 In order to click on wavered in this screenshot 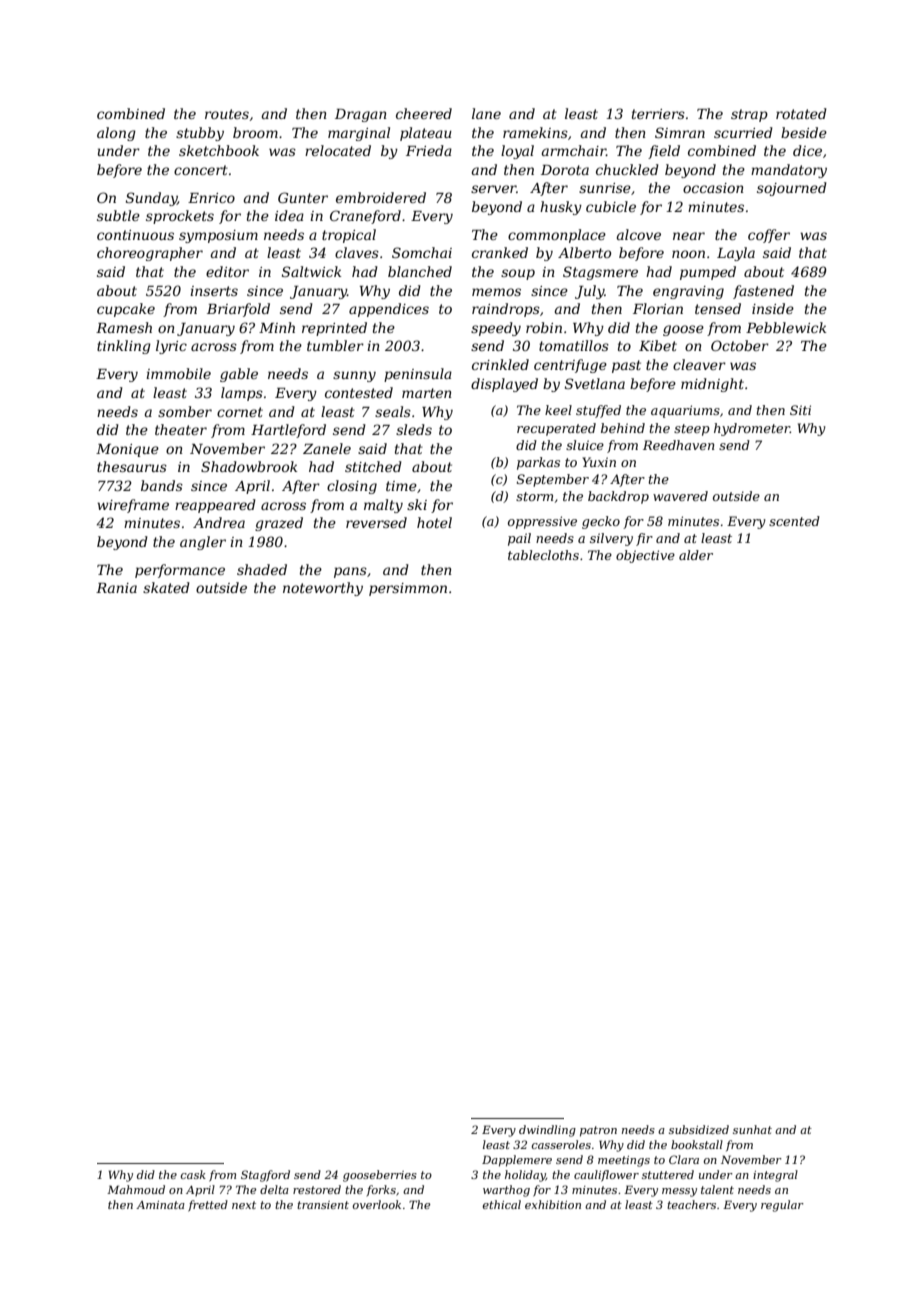, I will do `click(680, 496)`.
